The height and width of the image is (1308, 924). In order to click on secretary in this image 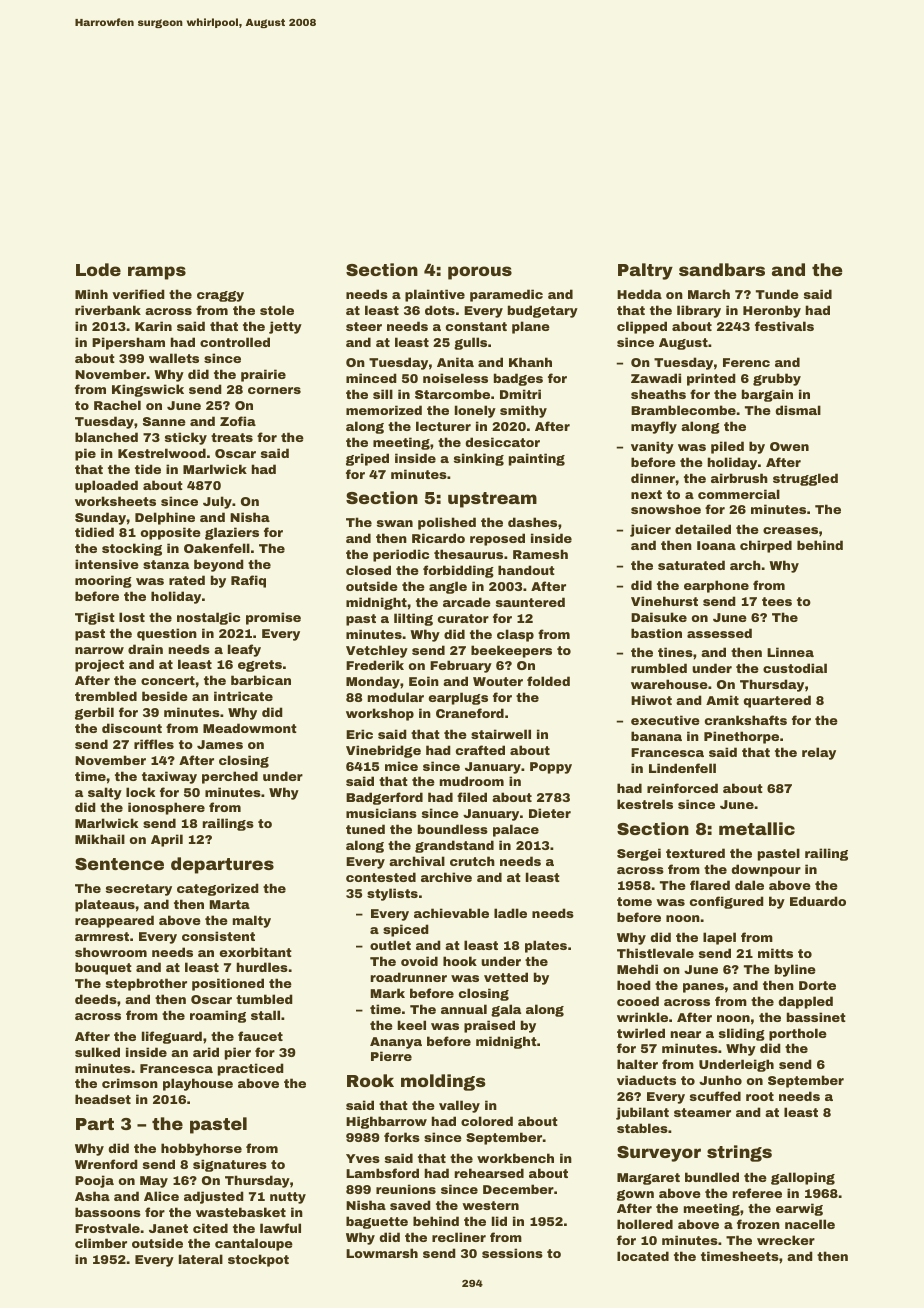, I will do `click(139, 890)`.
